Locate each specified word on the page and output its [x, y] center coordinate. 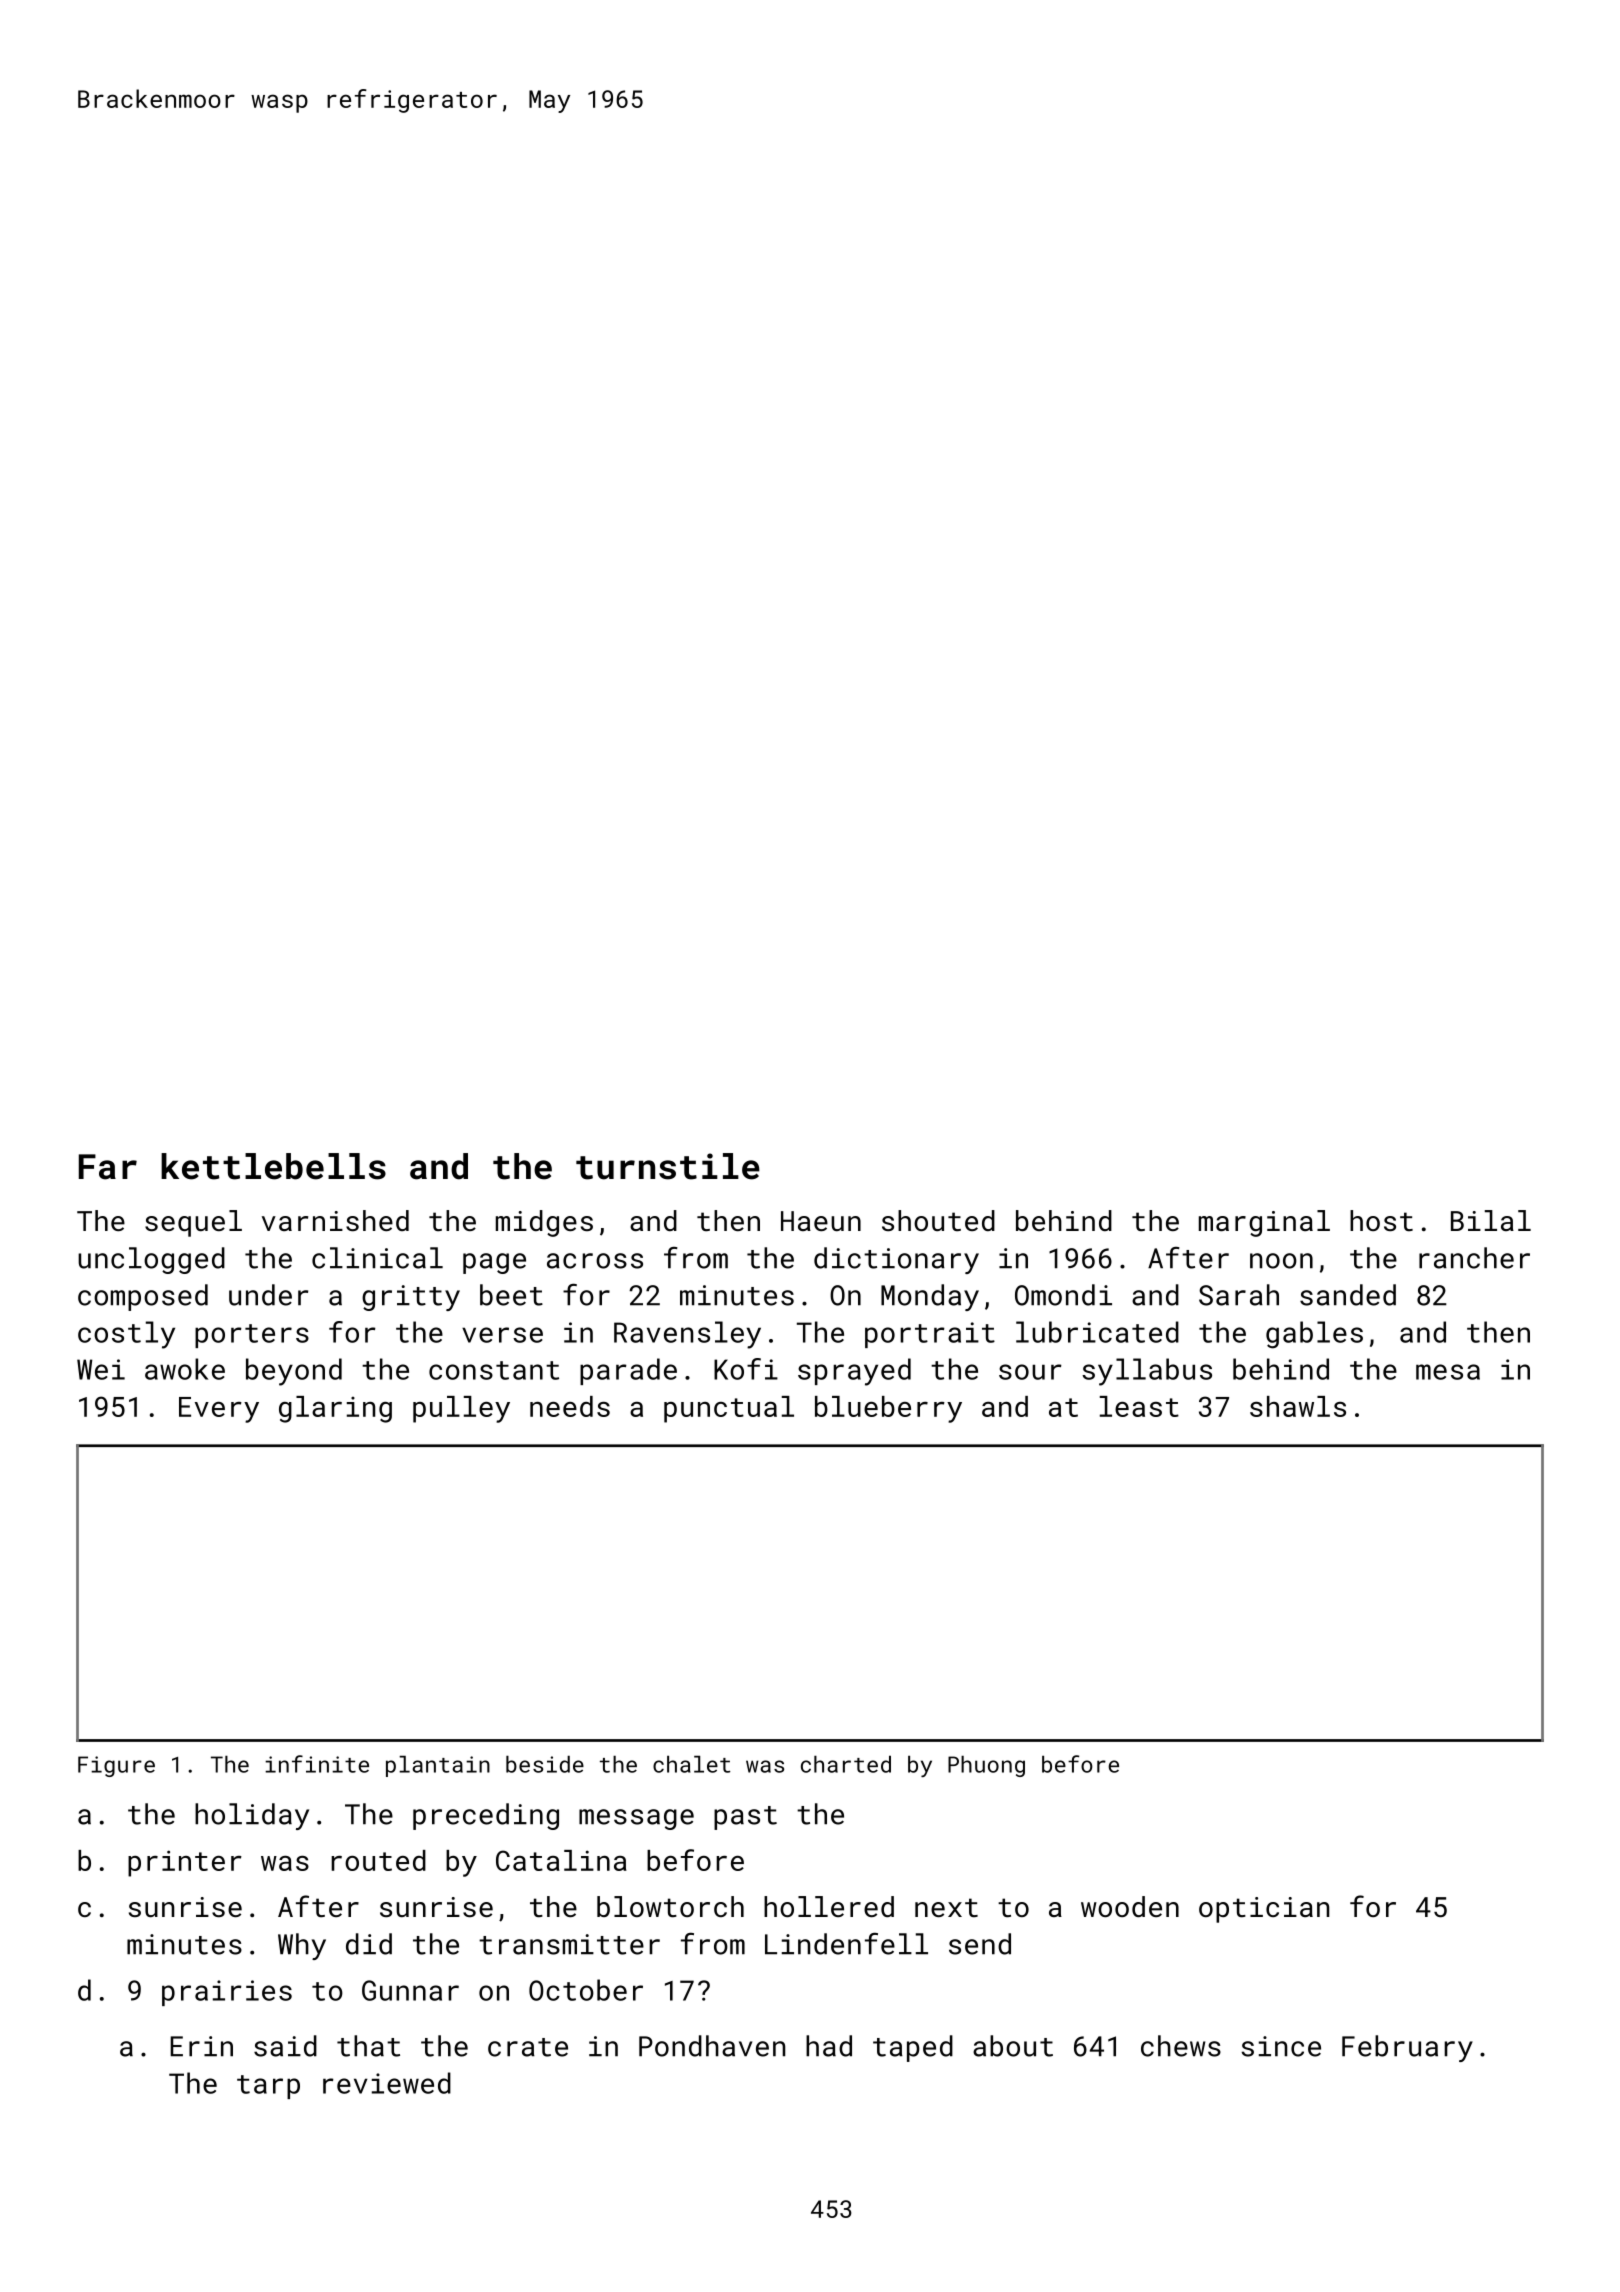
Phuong [986, 1766]
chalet [691, 1764]
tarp [268, 2087]
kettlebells [273, 1166]
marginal [1264, 1223]
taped [913, 2048]
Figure [116, 1766]
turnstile [668, 1166]
